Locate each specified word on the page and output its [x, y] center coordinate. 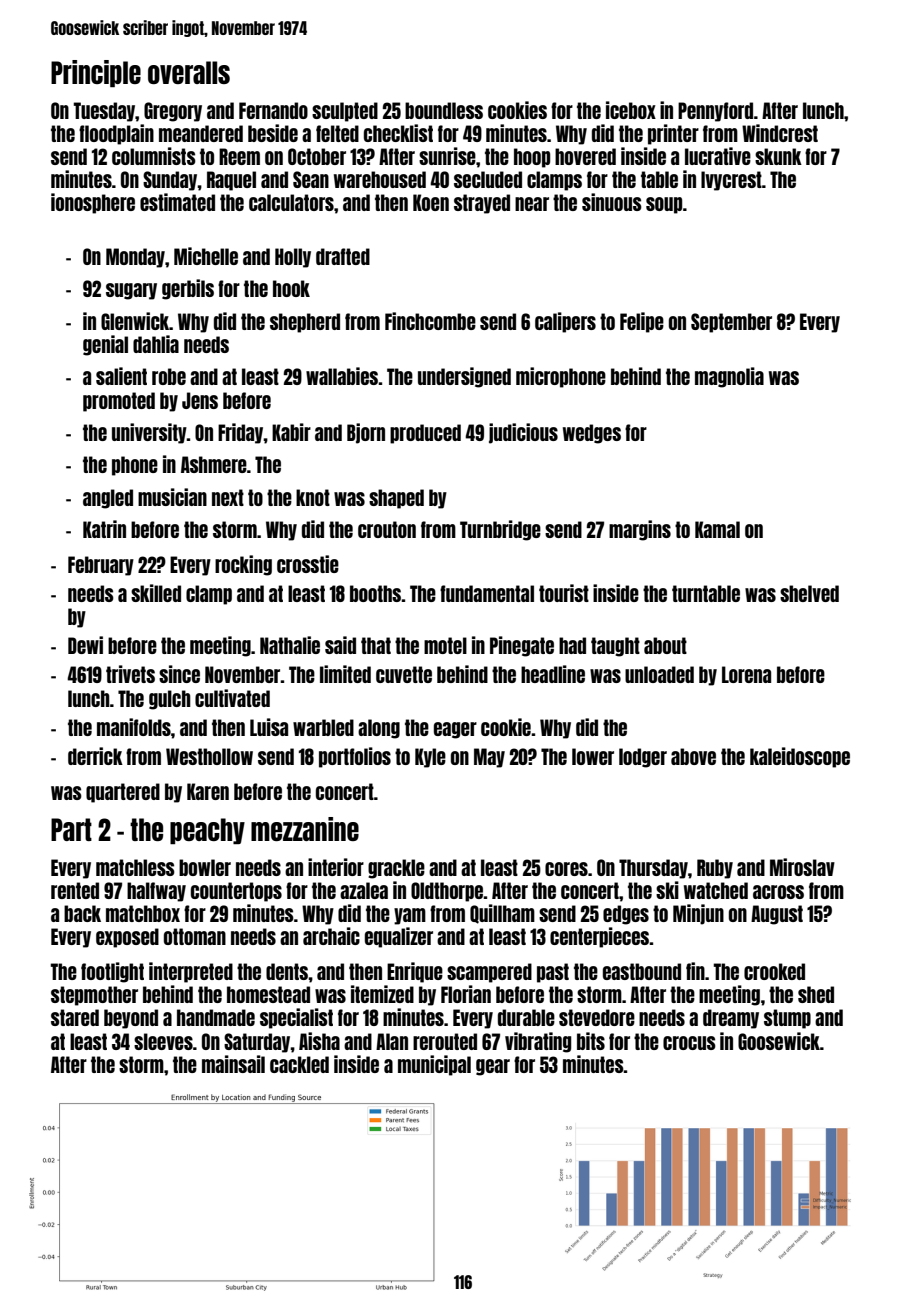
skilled [156, 593]
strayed [482, 204]
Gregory [173, 112]
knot [313, 497]
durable [526, 1017]
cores [566, 869]
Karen [208, 791]
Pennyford [715, 112]
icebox [631, 110]
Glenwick [135, 321]
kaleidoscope [800, 757]
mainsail [233, 1064]
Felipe [642, 322]
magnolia [729, 377]
